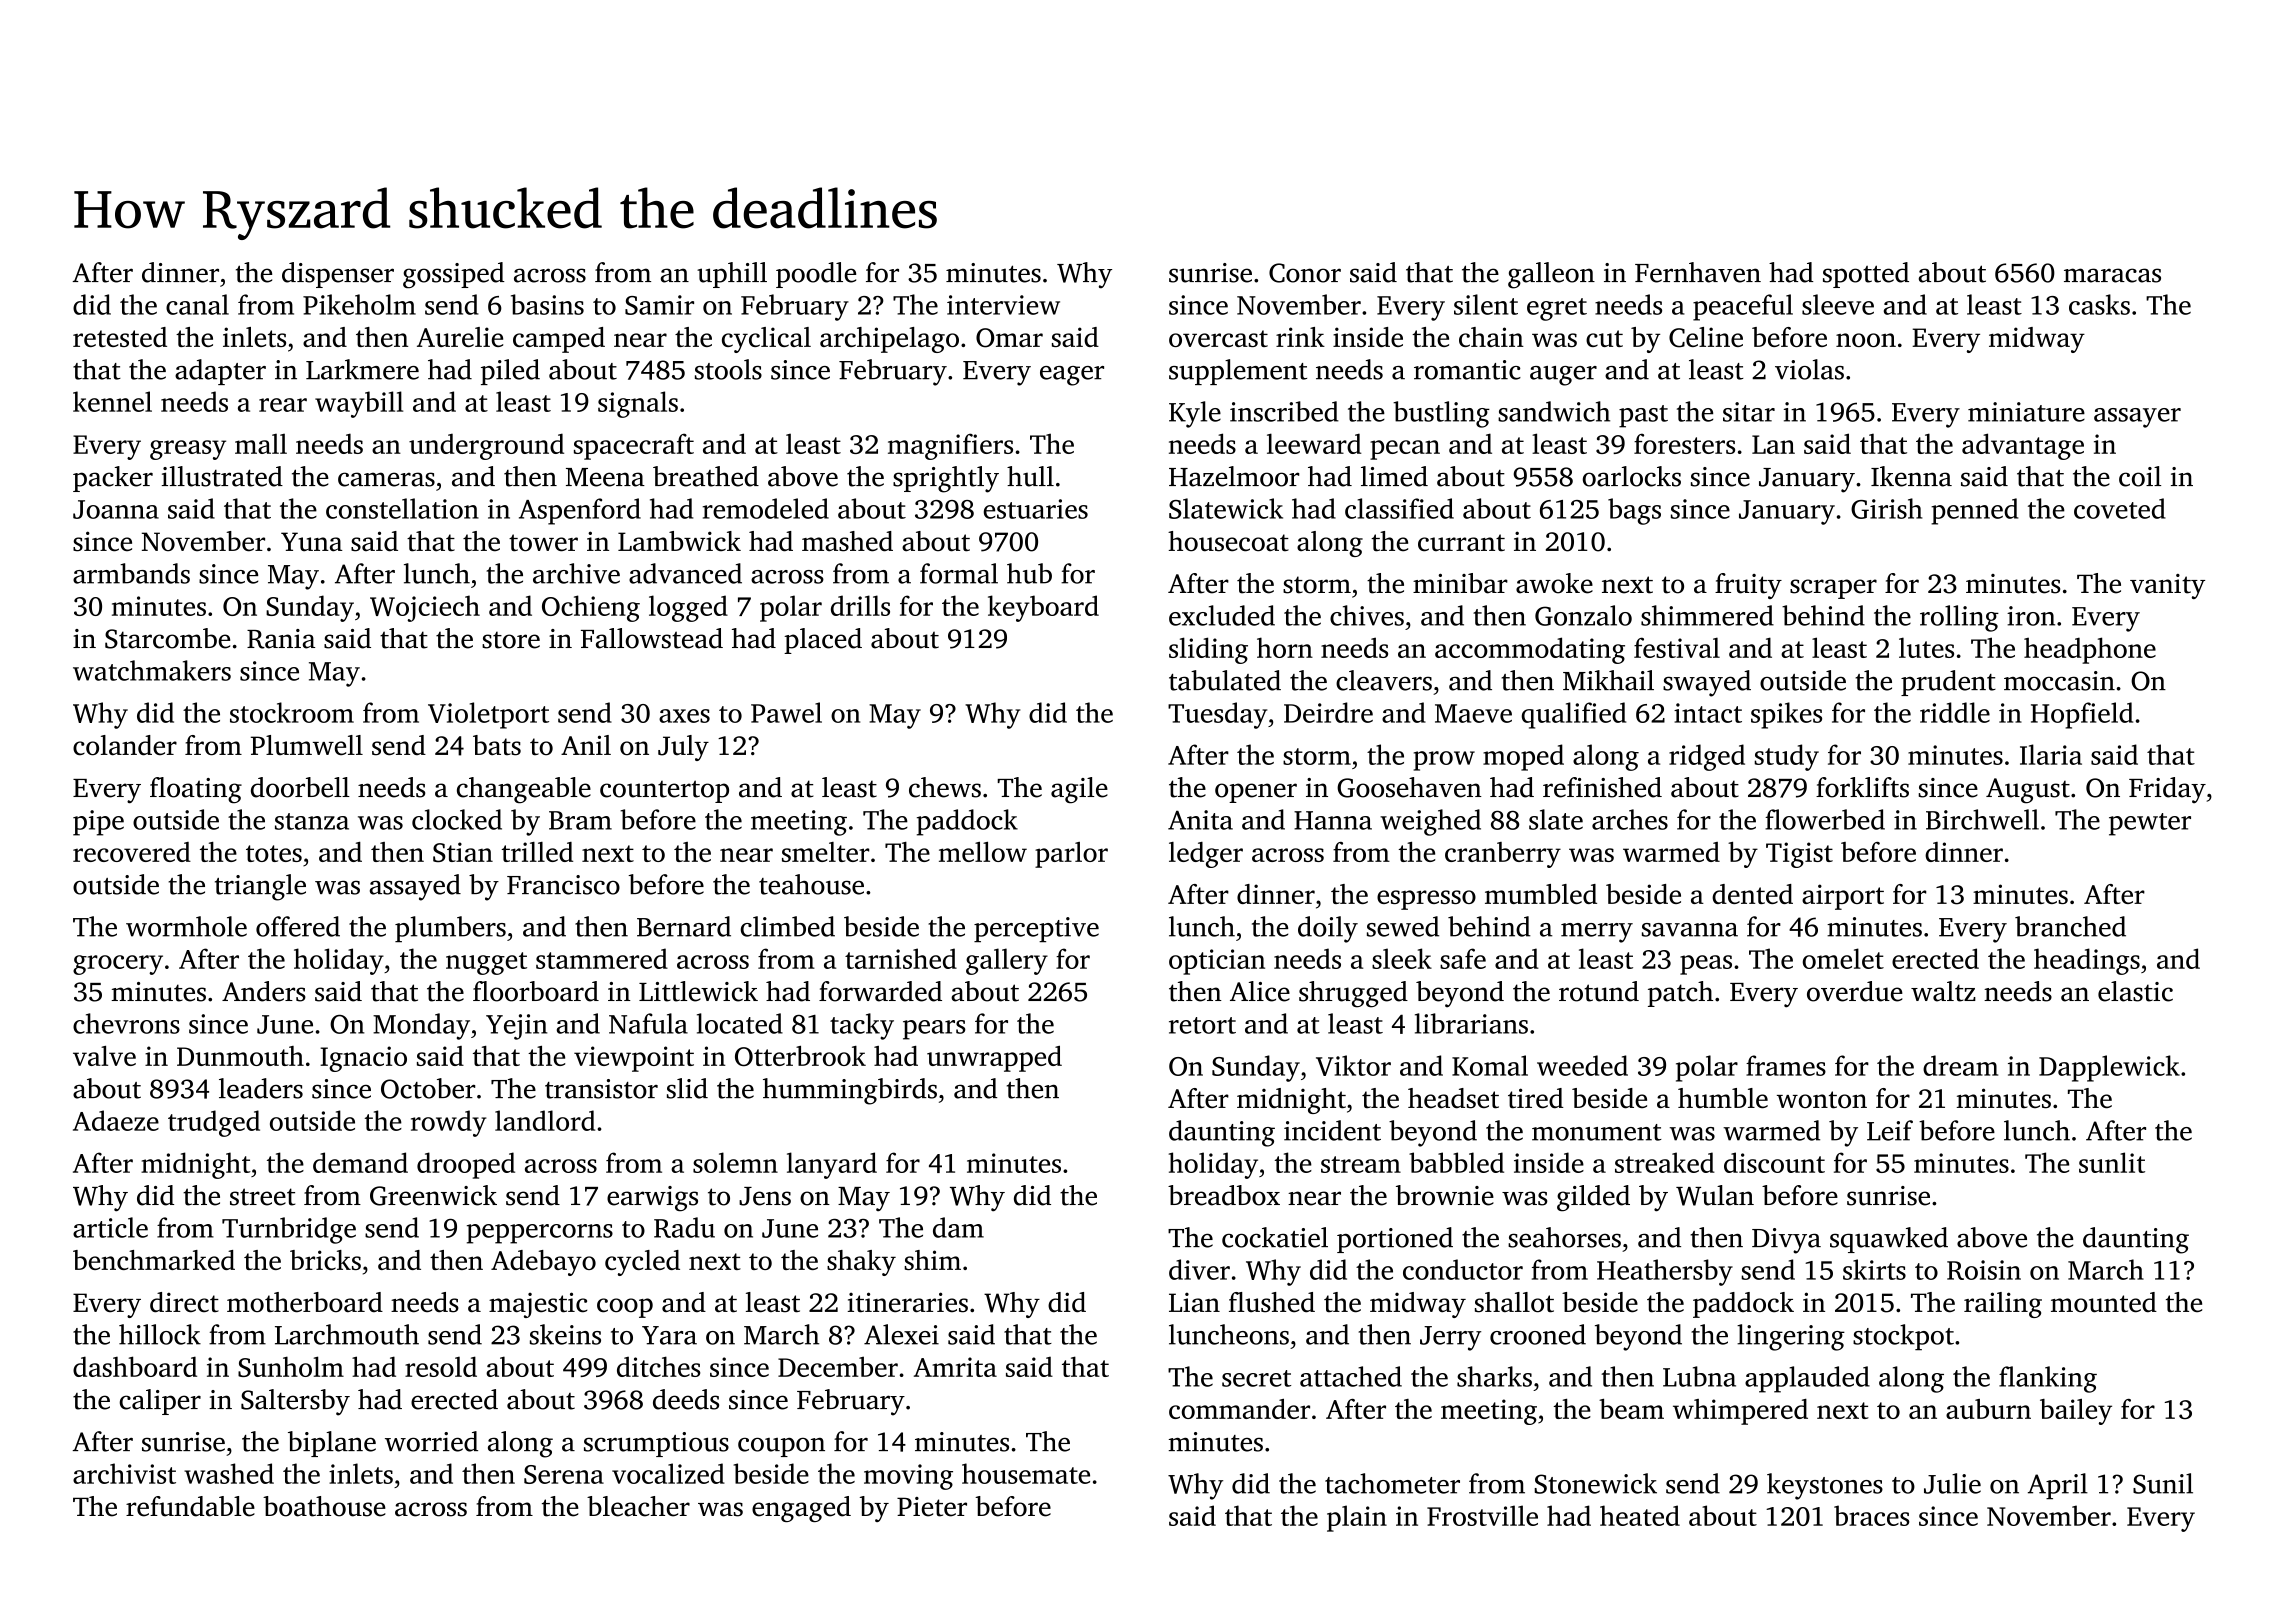 The image size is (2292, 1620). I want to click on boathouse, so click(324, 1506).
